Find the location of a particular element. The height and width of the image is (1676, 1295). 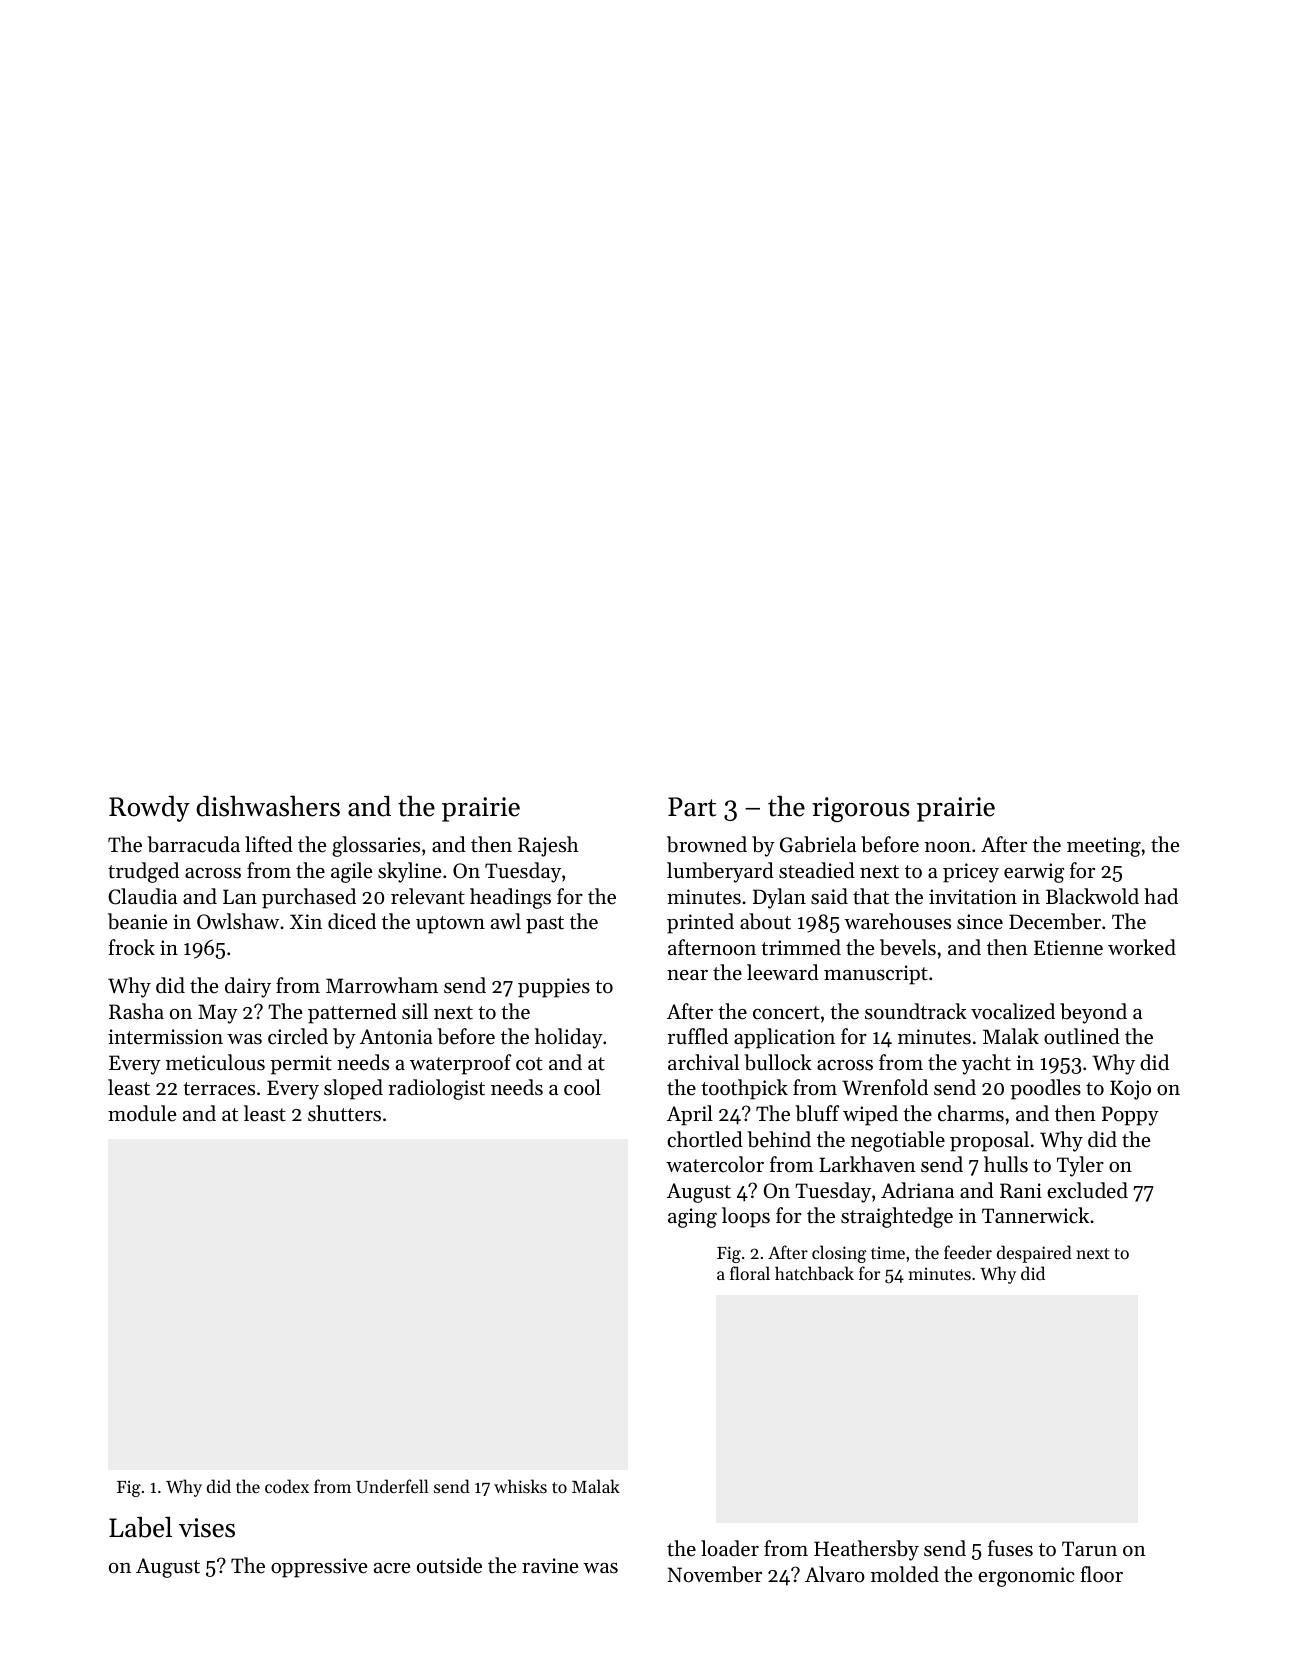

concert is located at coordinates (786, 1013).
